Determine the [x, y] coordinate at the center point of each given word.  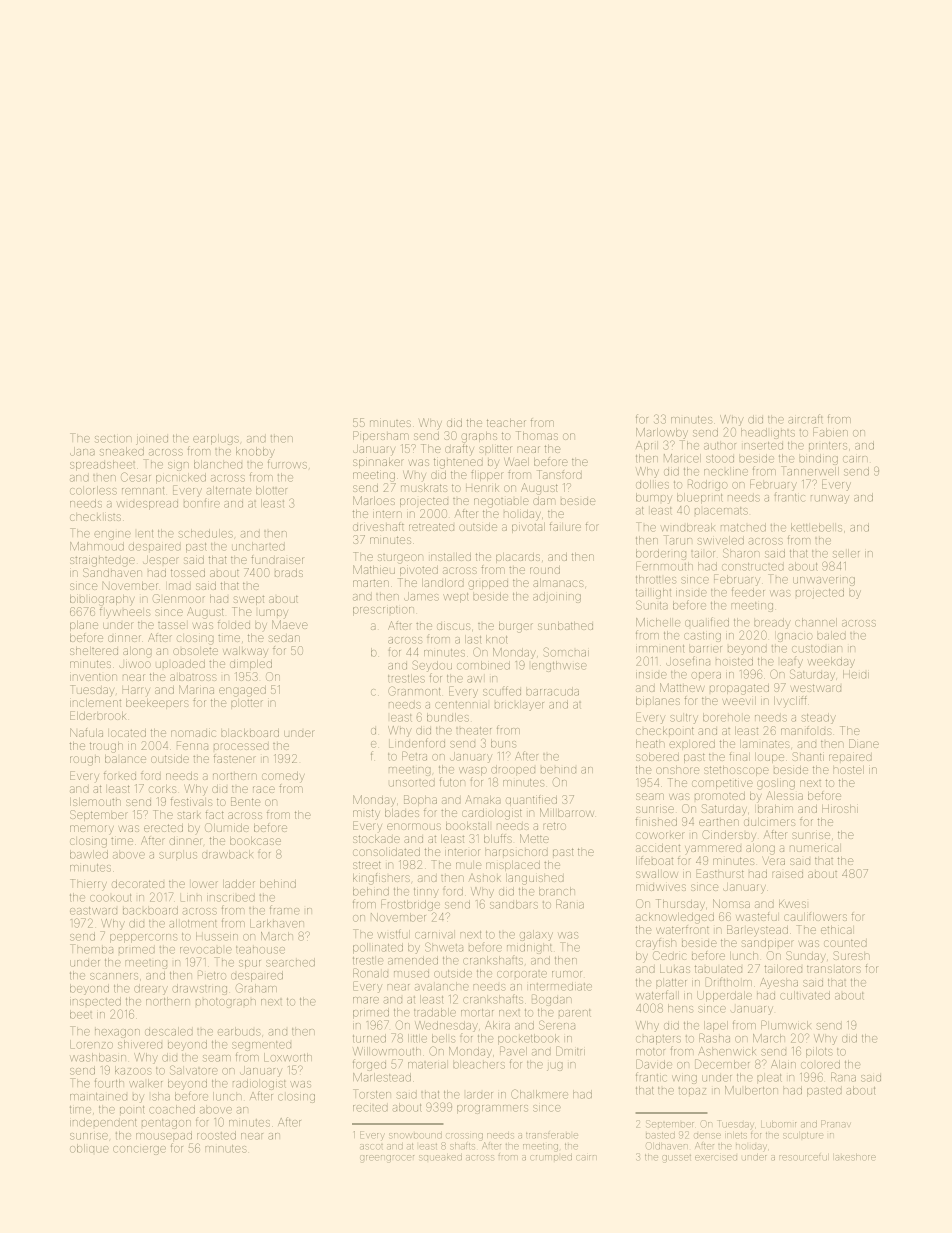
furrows [287, 464]
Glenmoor [179, 598]
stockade [376, 839]
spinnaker [378, 462]
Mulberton [751, 1090]
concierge [139, 1150]
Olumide [227, 827]
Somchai [566, 652]
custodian [817, 649]
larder [480, 1095]
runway [830, 499]
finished [656, 822]
